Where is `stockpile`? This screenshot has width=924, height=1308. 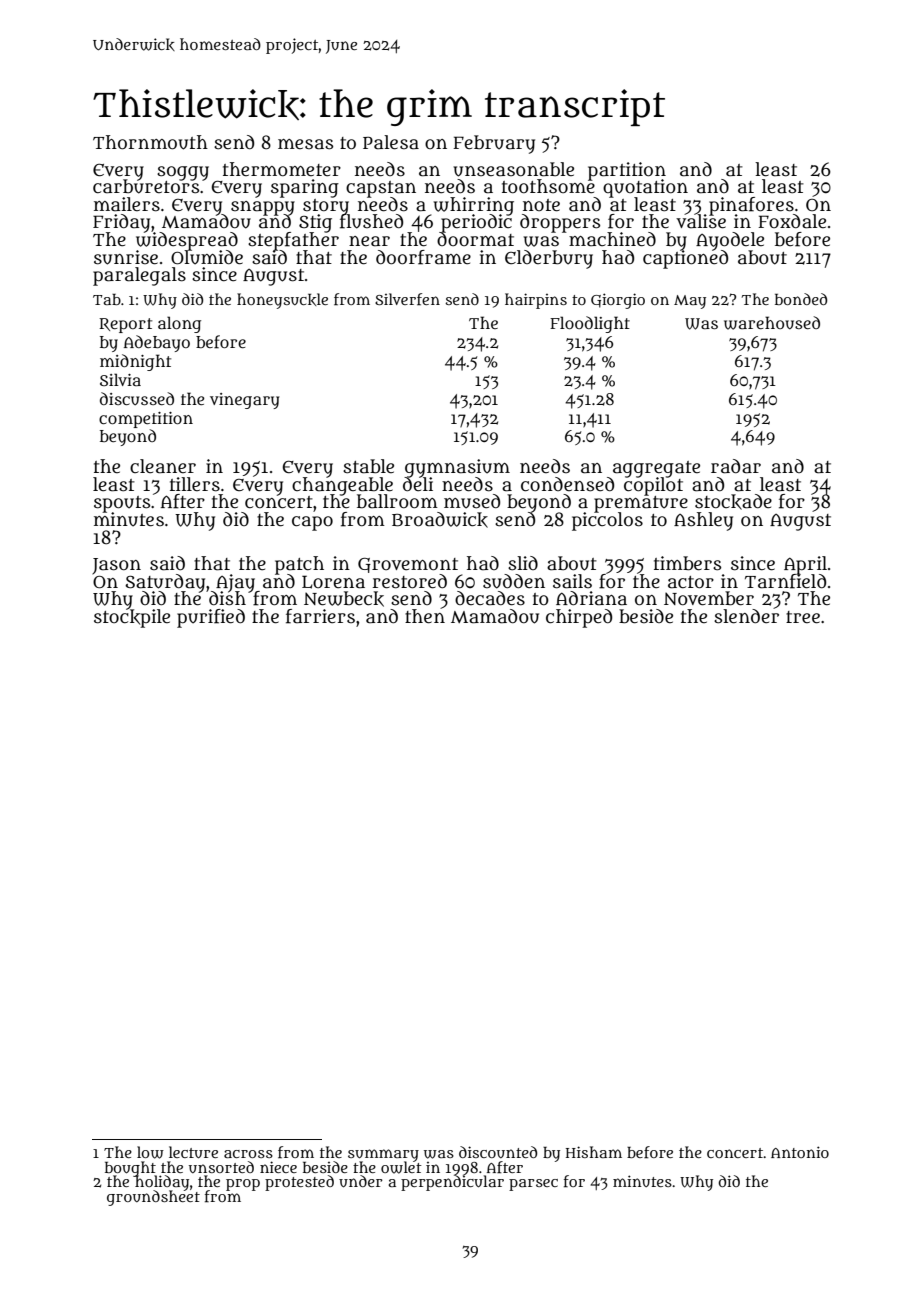 stockpile is located at coordinates (132, 618).
